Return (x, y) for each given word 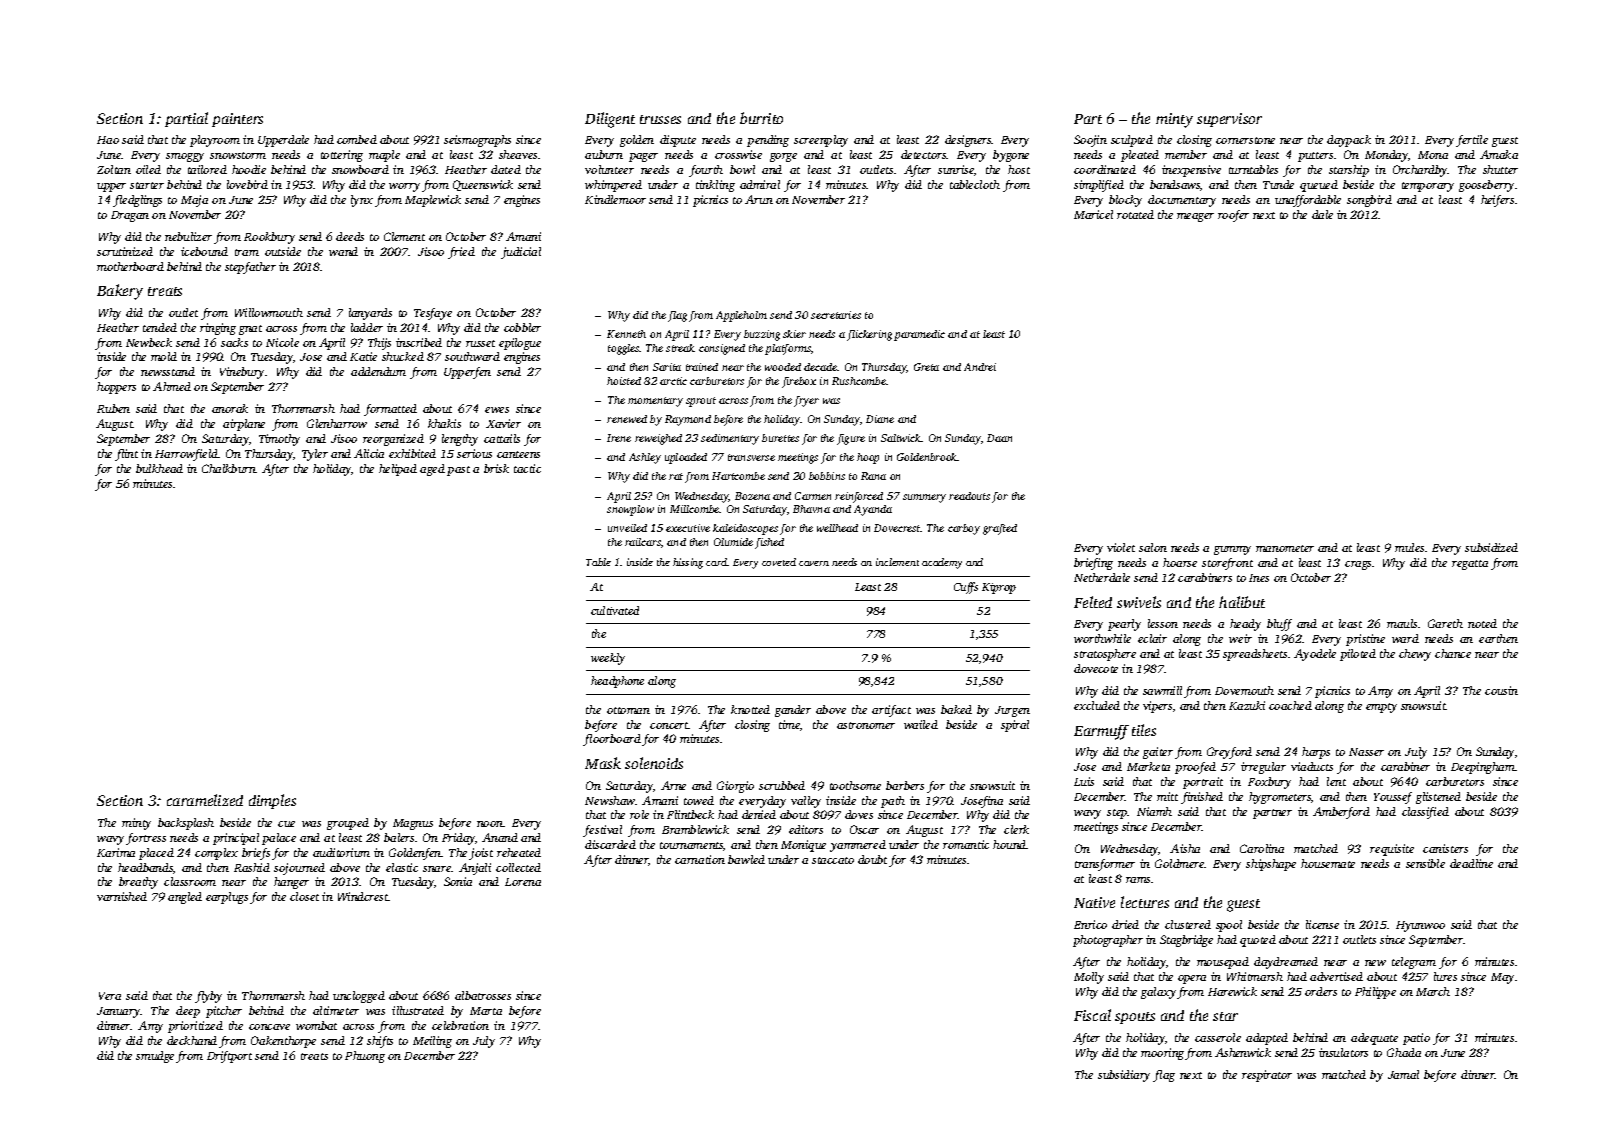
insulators (1343, 1052)
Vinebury (242, 373)
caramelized (205, 800)
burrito (761, 118)
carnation (700, 859)
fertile (1472, 141)
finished (1202, 798)
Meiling (432, 1042)
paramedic (919, 335)
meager (1195, 217)
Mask (603, 763)
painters (237, 120)
